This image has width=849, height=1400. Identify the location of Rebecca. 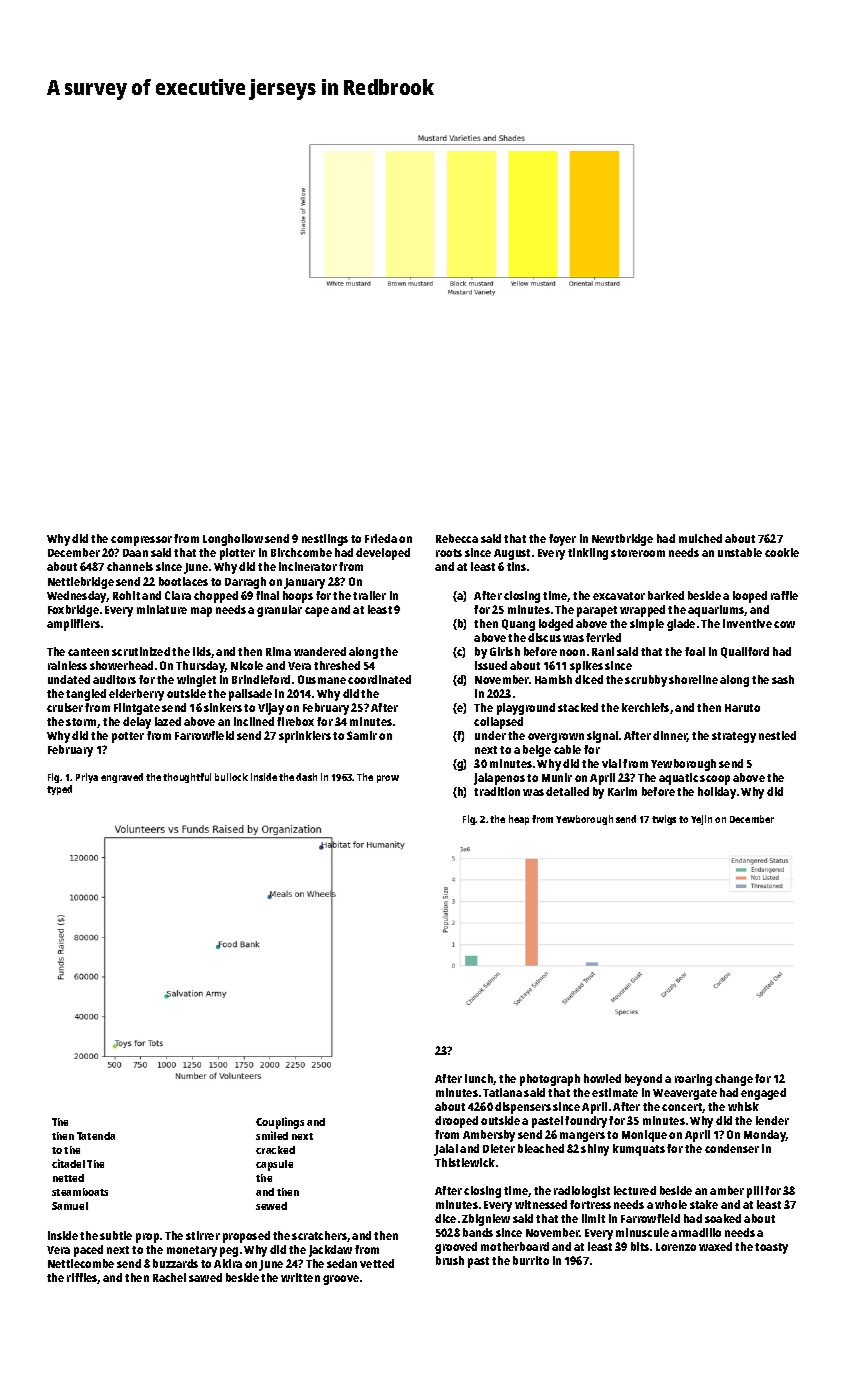
(457, 538).
